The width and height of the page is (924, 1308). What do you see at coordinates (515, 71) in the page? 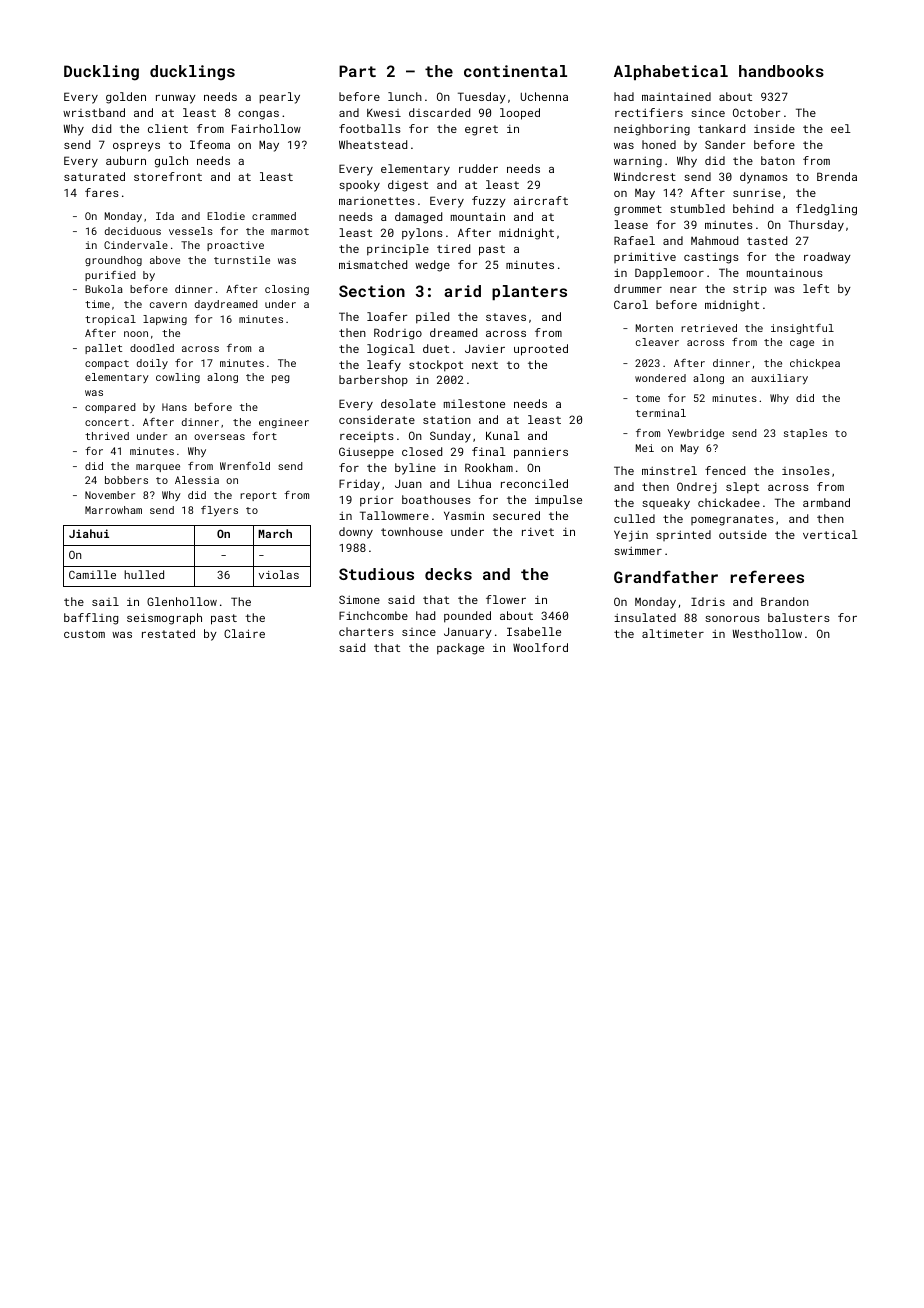
I see `continental` at bounding box center [515, 71].
